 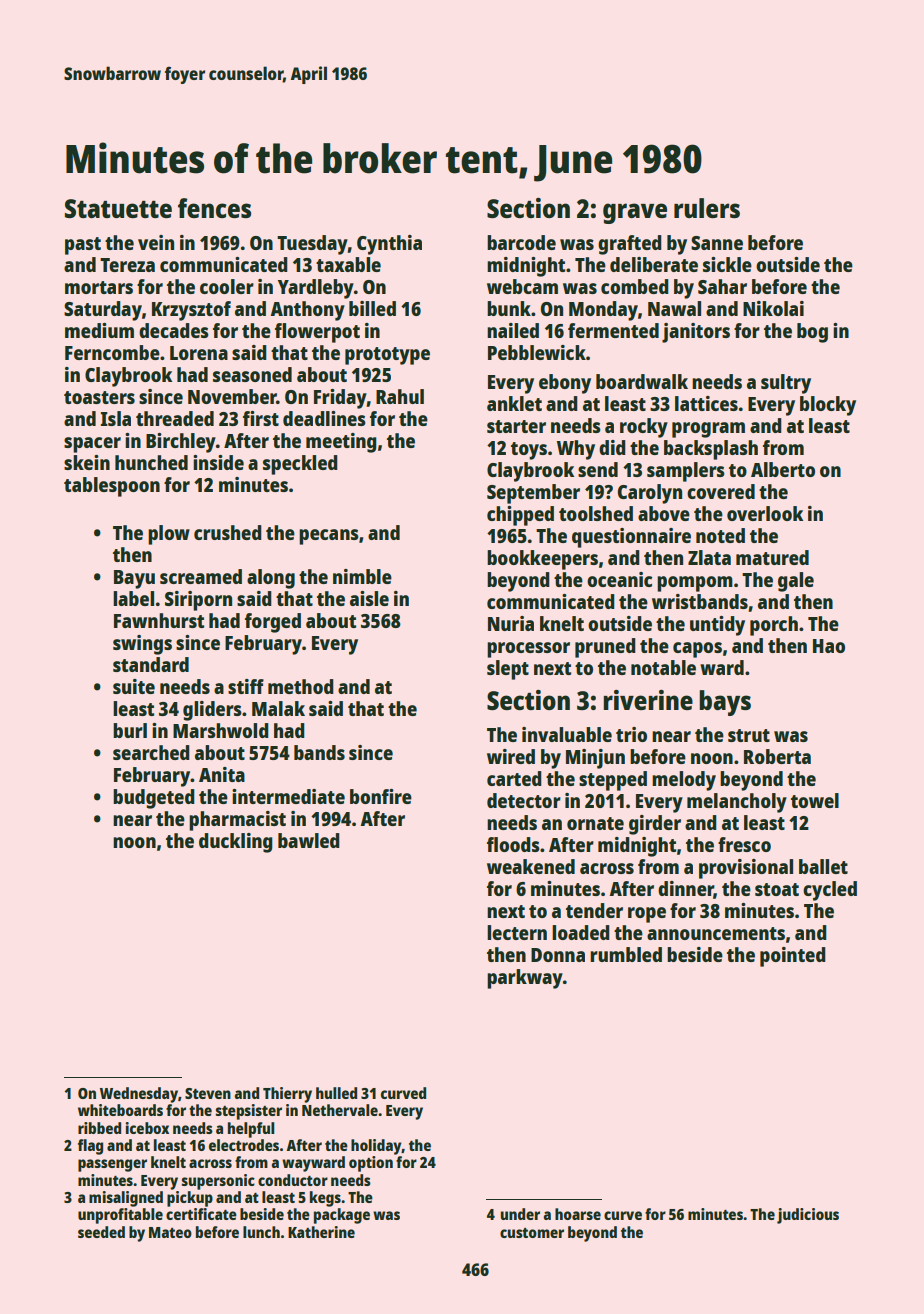 I want to click on parkway, so click(x=525, y=979).
